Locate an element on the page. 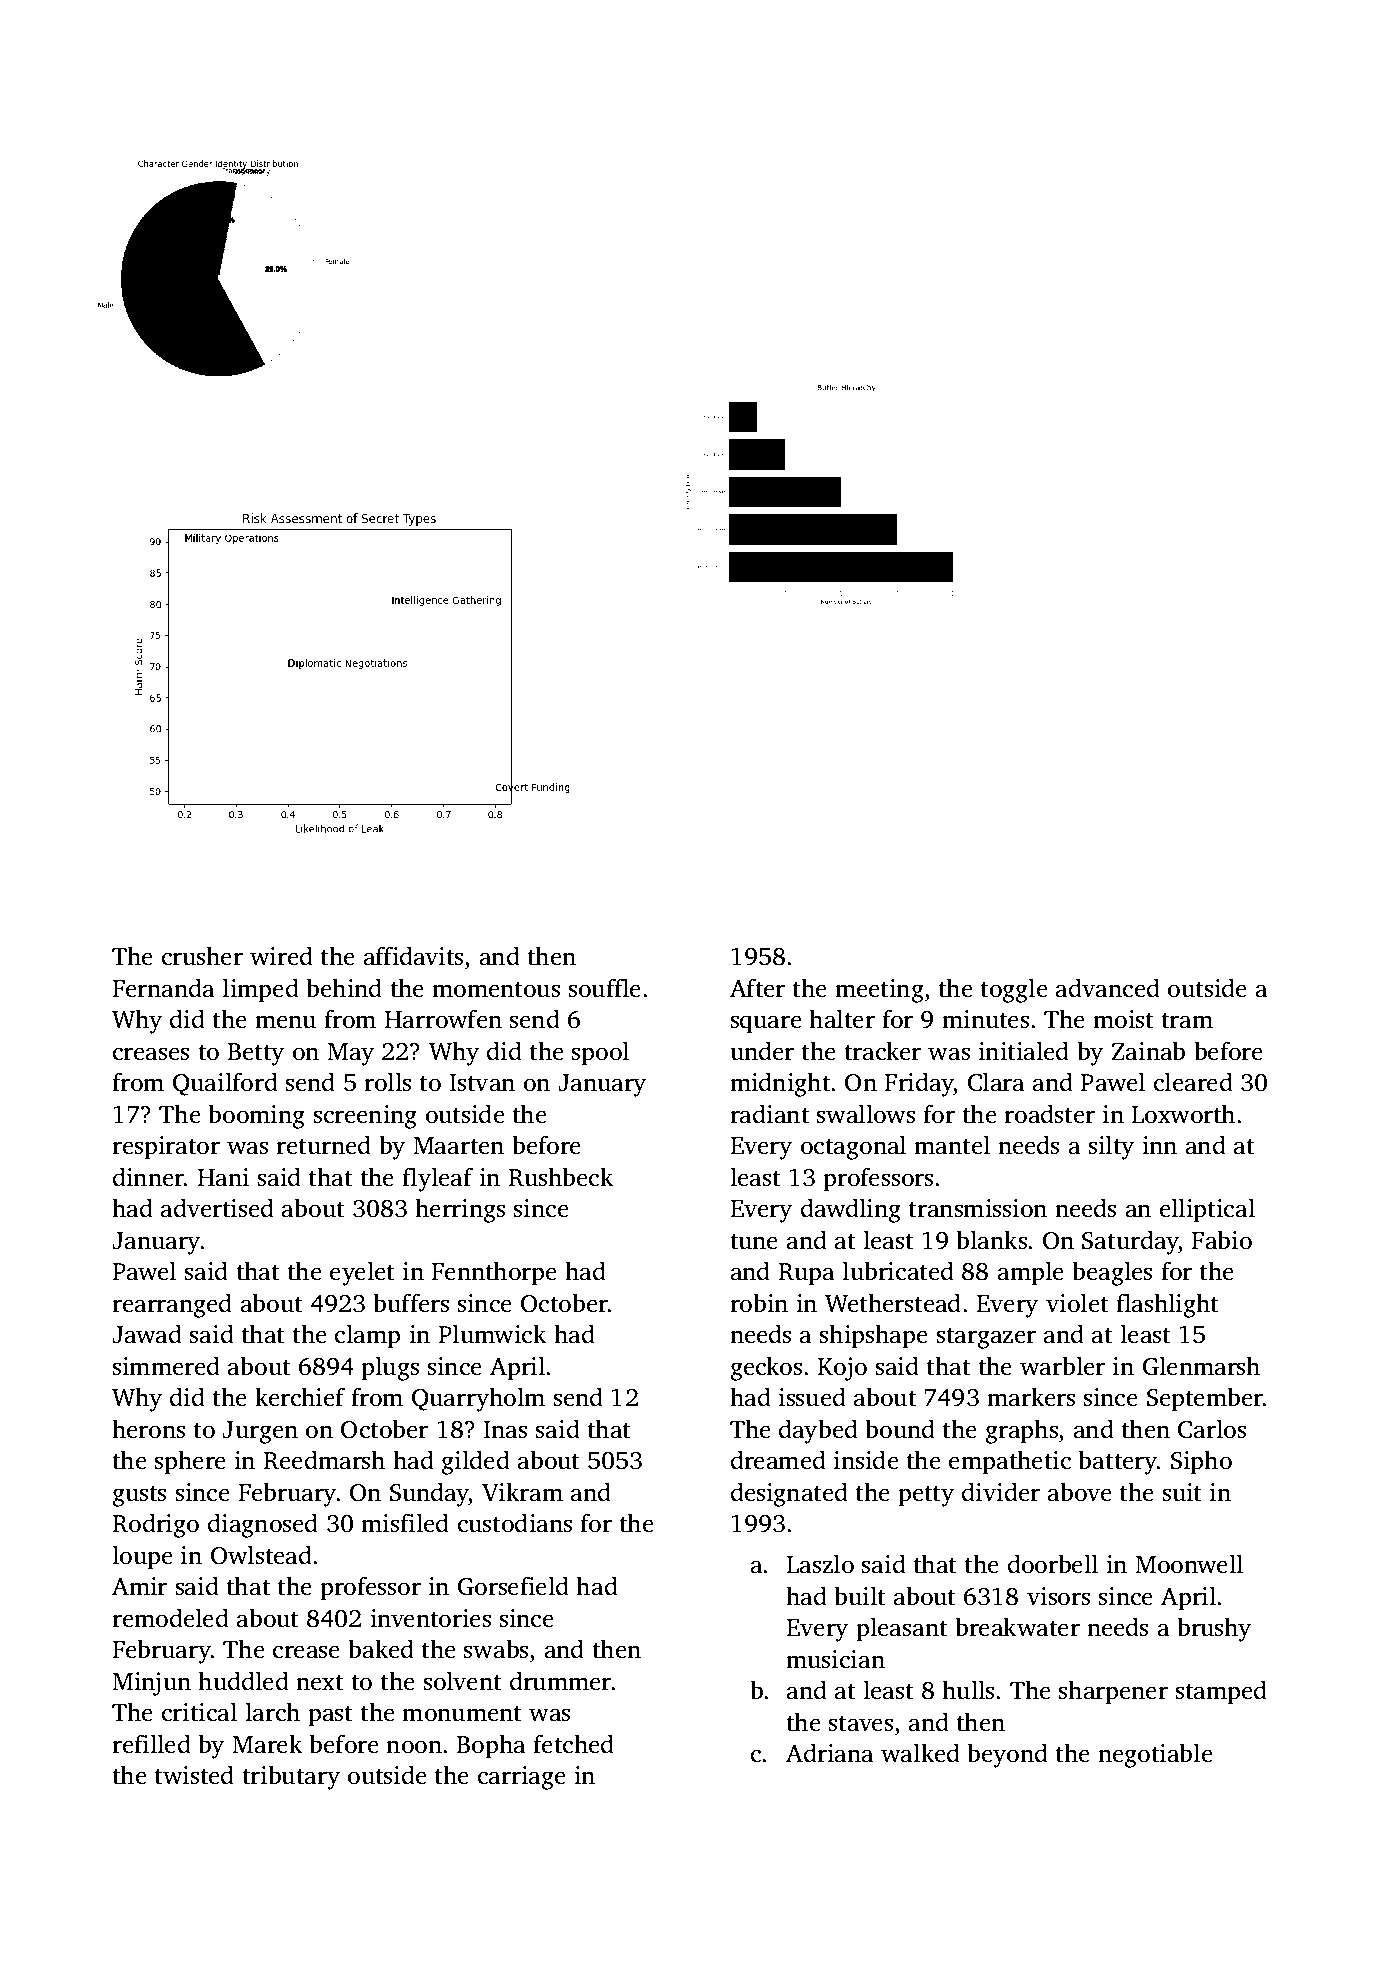 Image resolution: width=1386 pixels, height=1969 pixels. Sipho is located at coordinates (1201, 1462).
